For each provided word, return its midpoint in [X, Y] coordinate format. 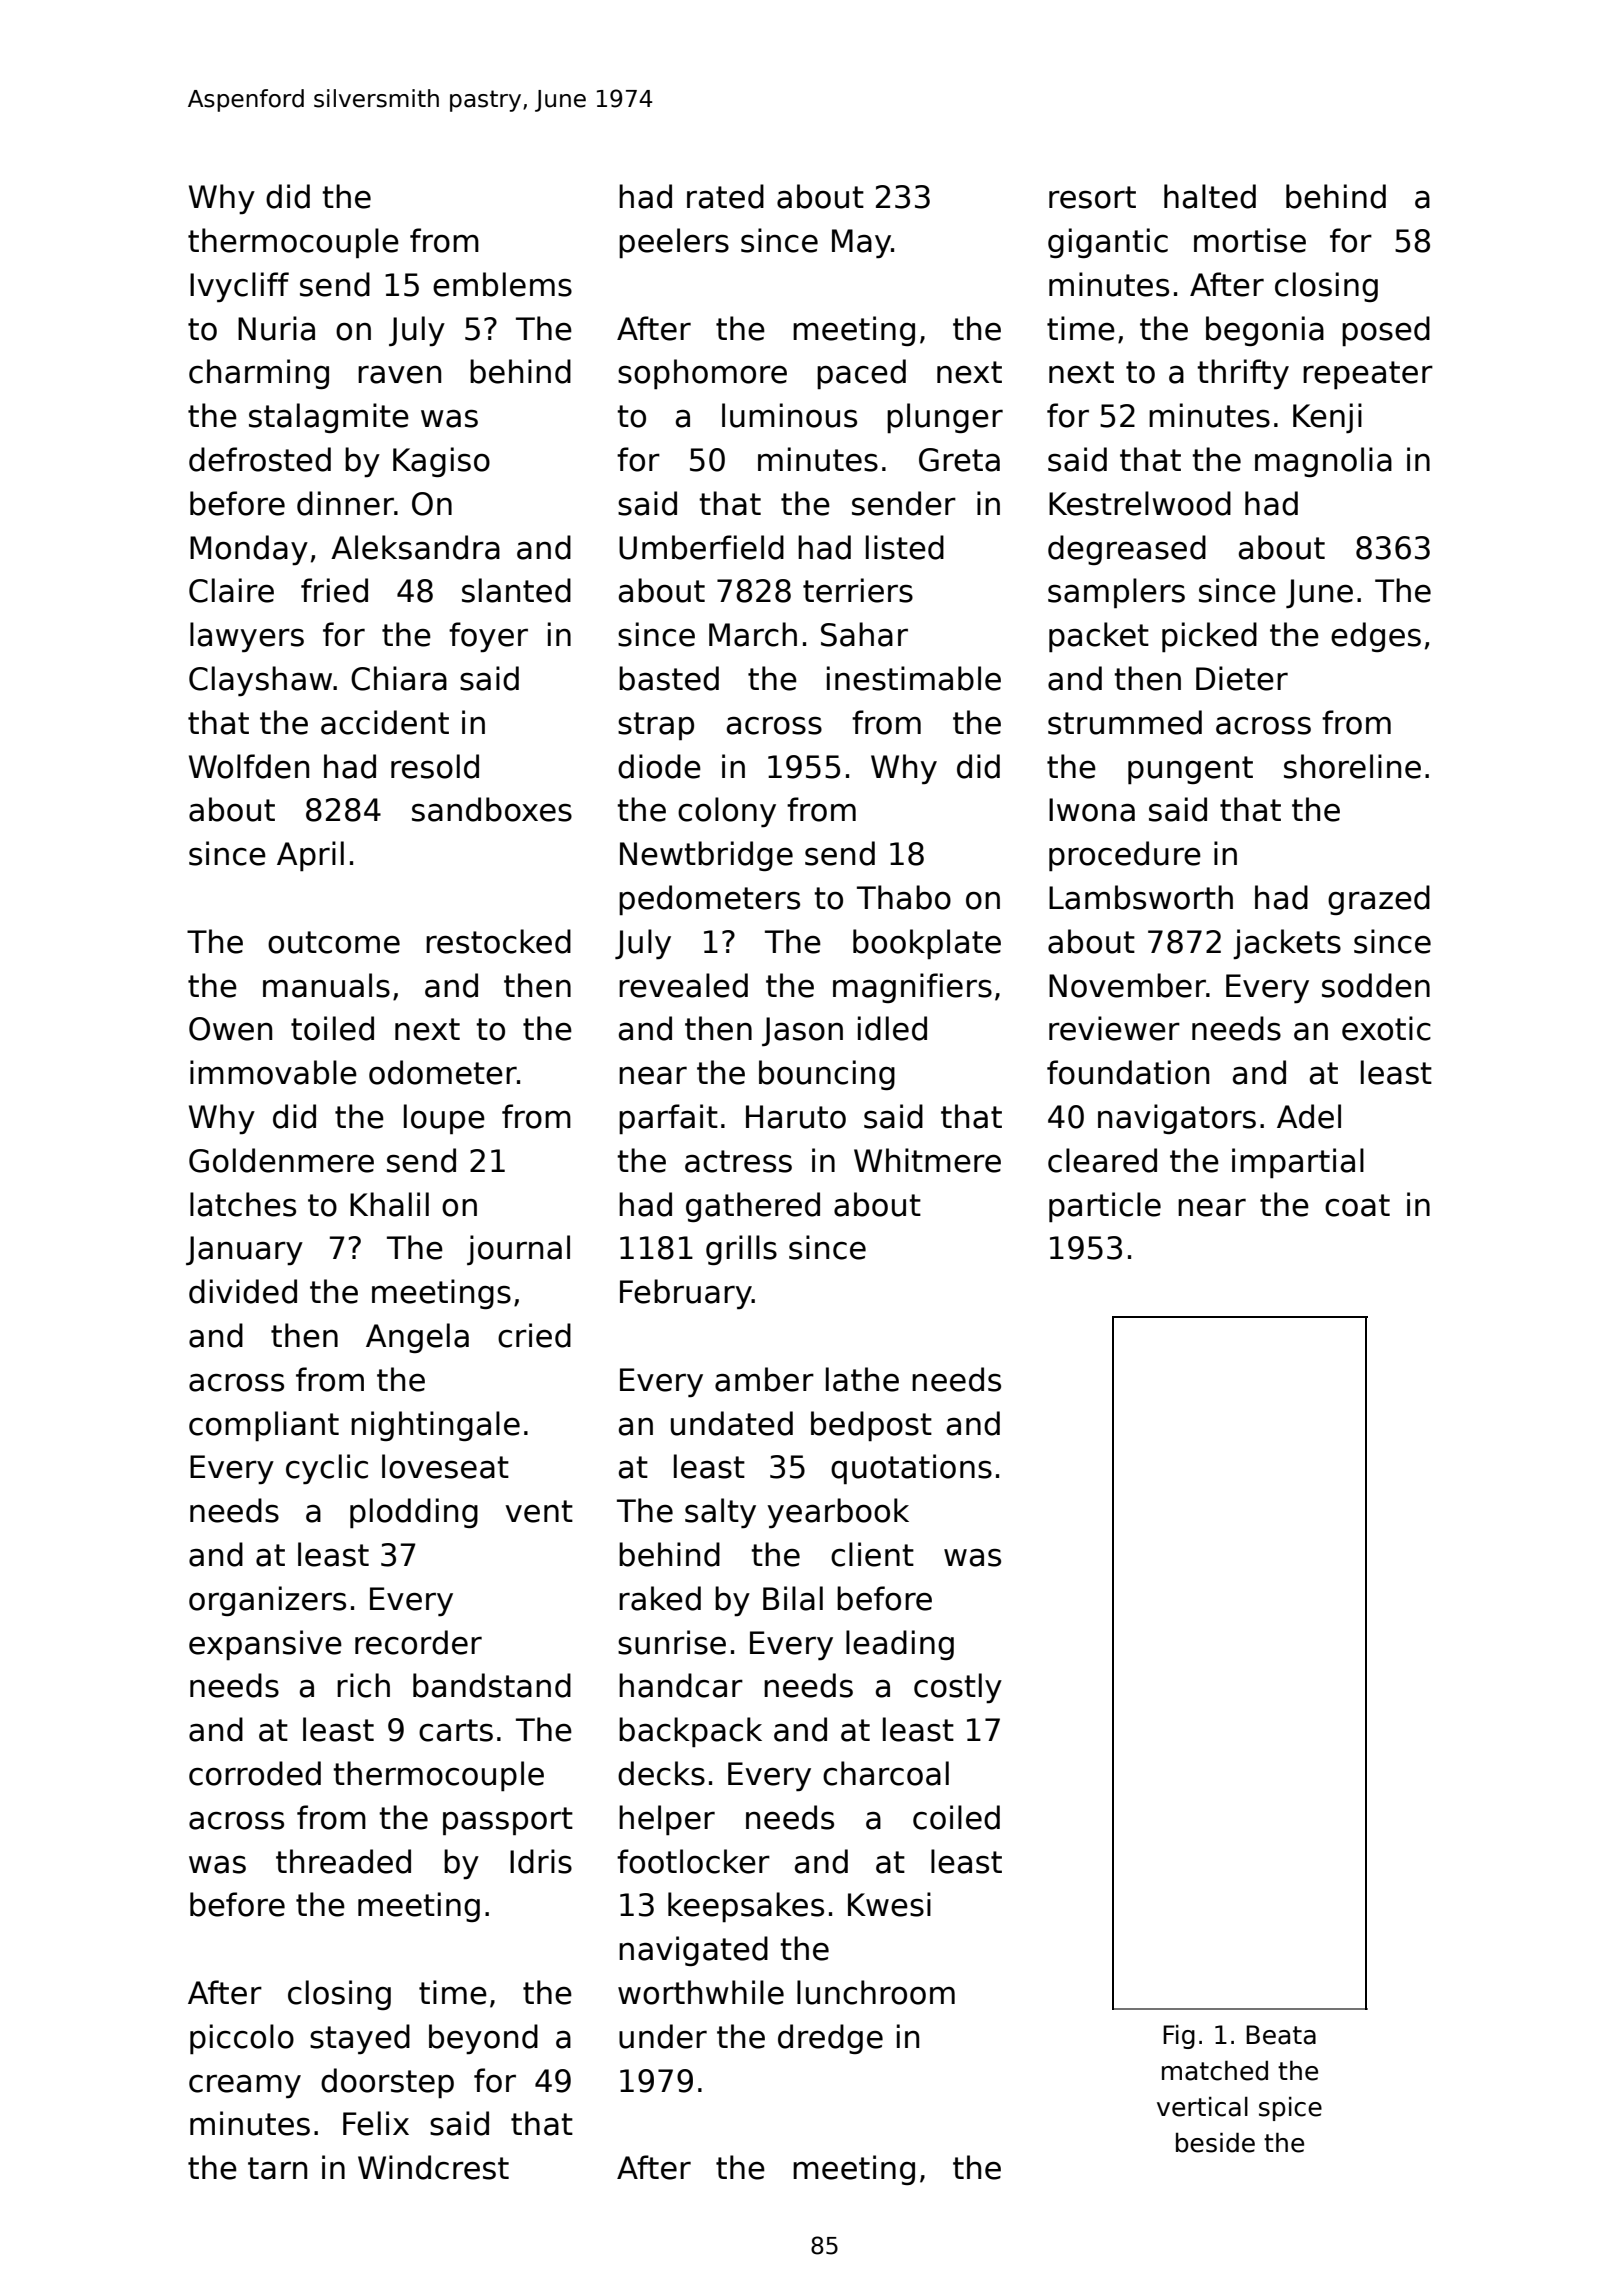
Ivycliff [239, 287]
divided [243, 1291]
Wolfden [249, 766]
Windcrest [433, 2167]
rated [725, 196]
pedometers [709, 900]
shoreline [1352, 766]
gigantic [1108, 243]
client [872, 1554]
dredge [830, 2039]
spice [1290, 2109]
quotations [911, 1469]
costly [958, 1688]
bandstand [492, 1685]
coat [1357, 1205]
